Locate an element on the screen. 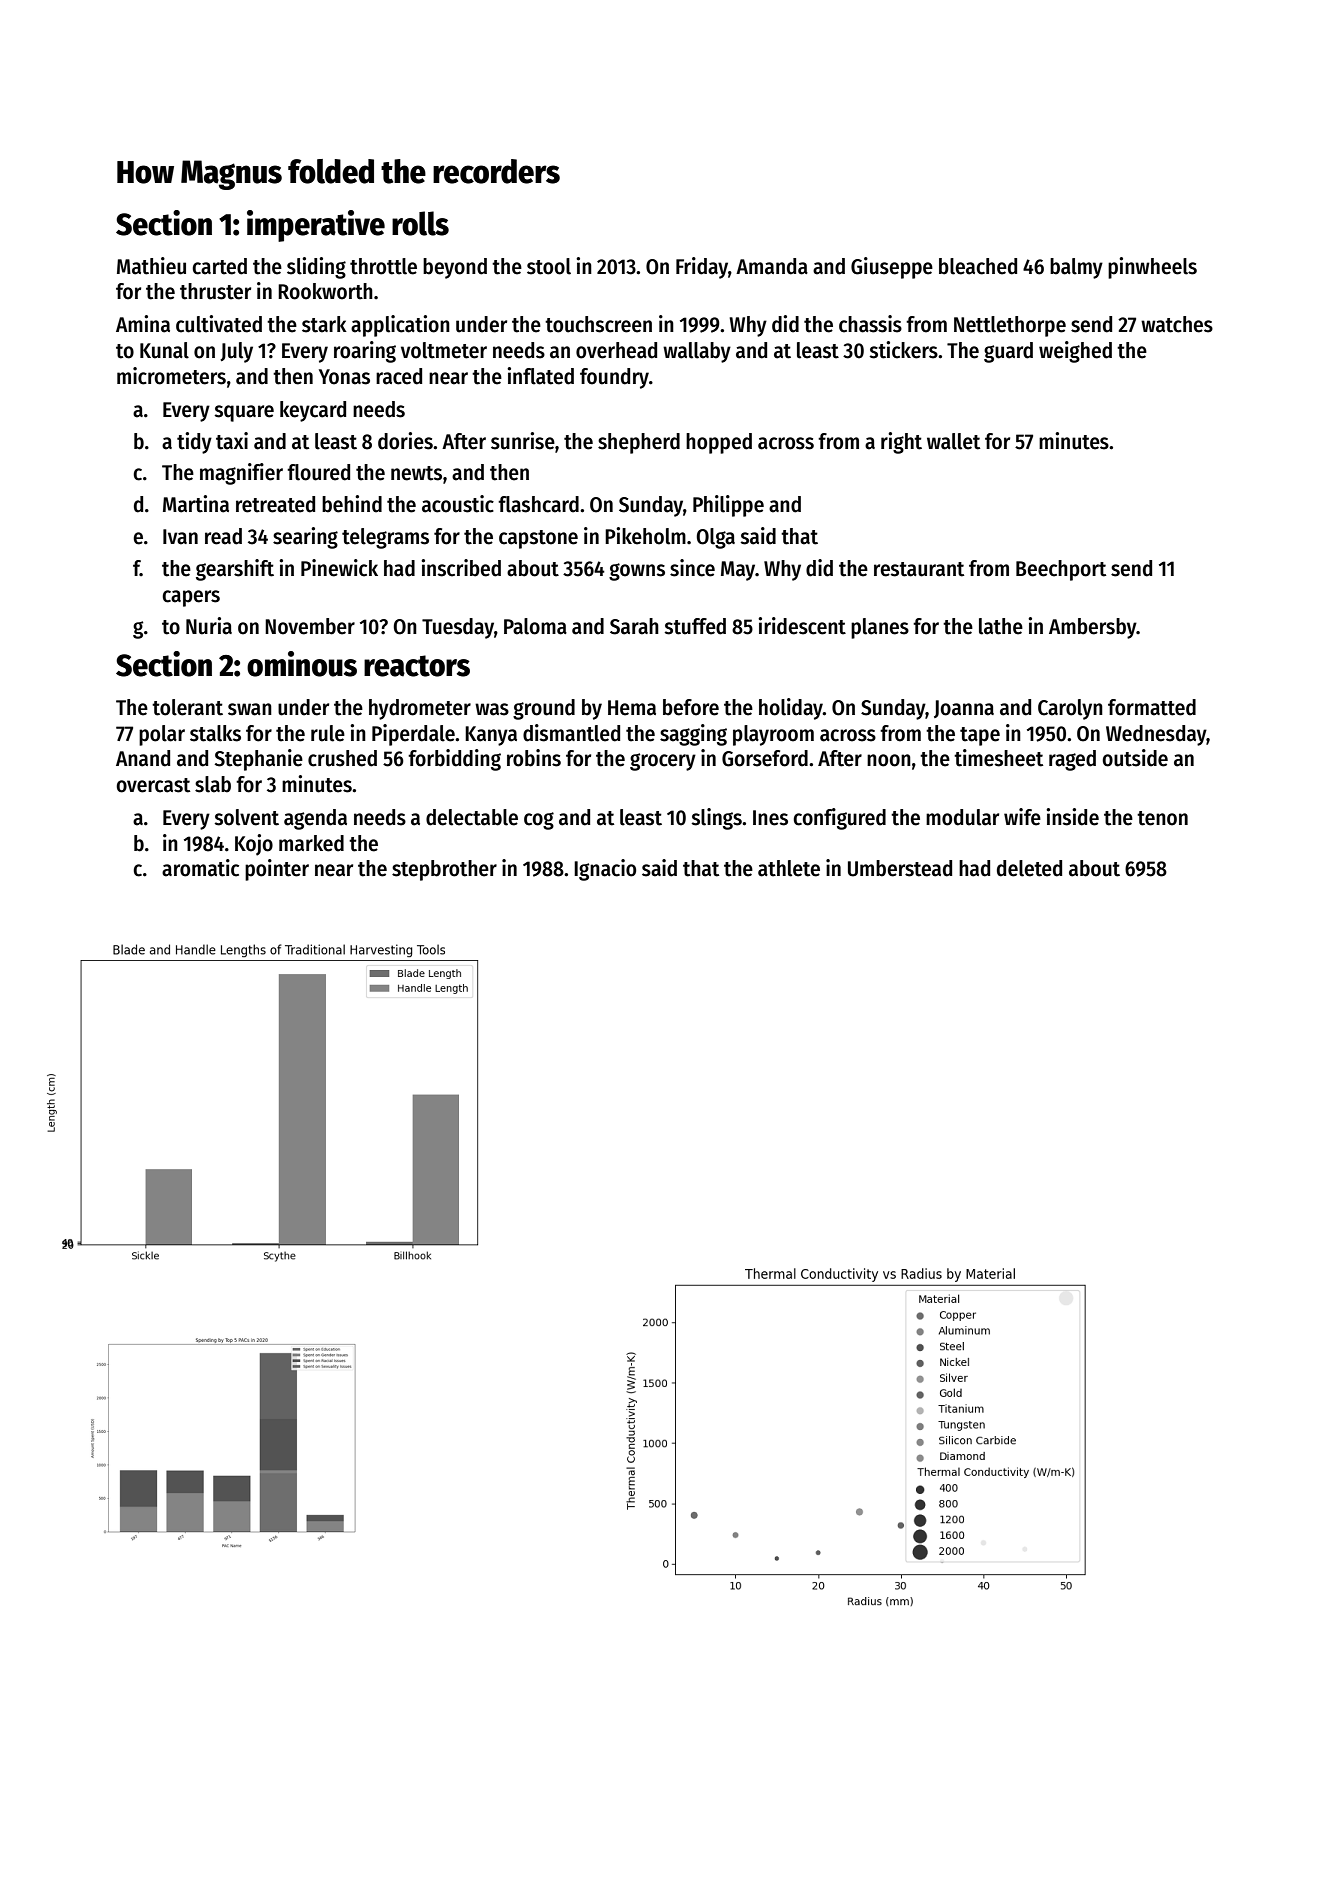 The width and height of the screenshot is (1332, 1884). Giuseppe is located at coordinates (892, 268).
